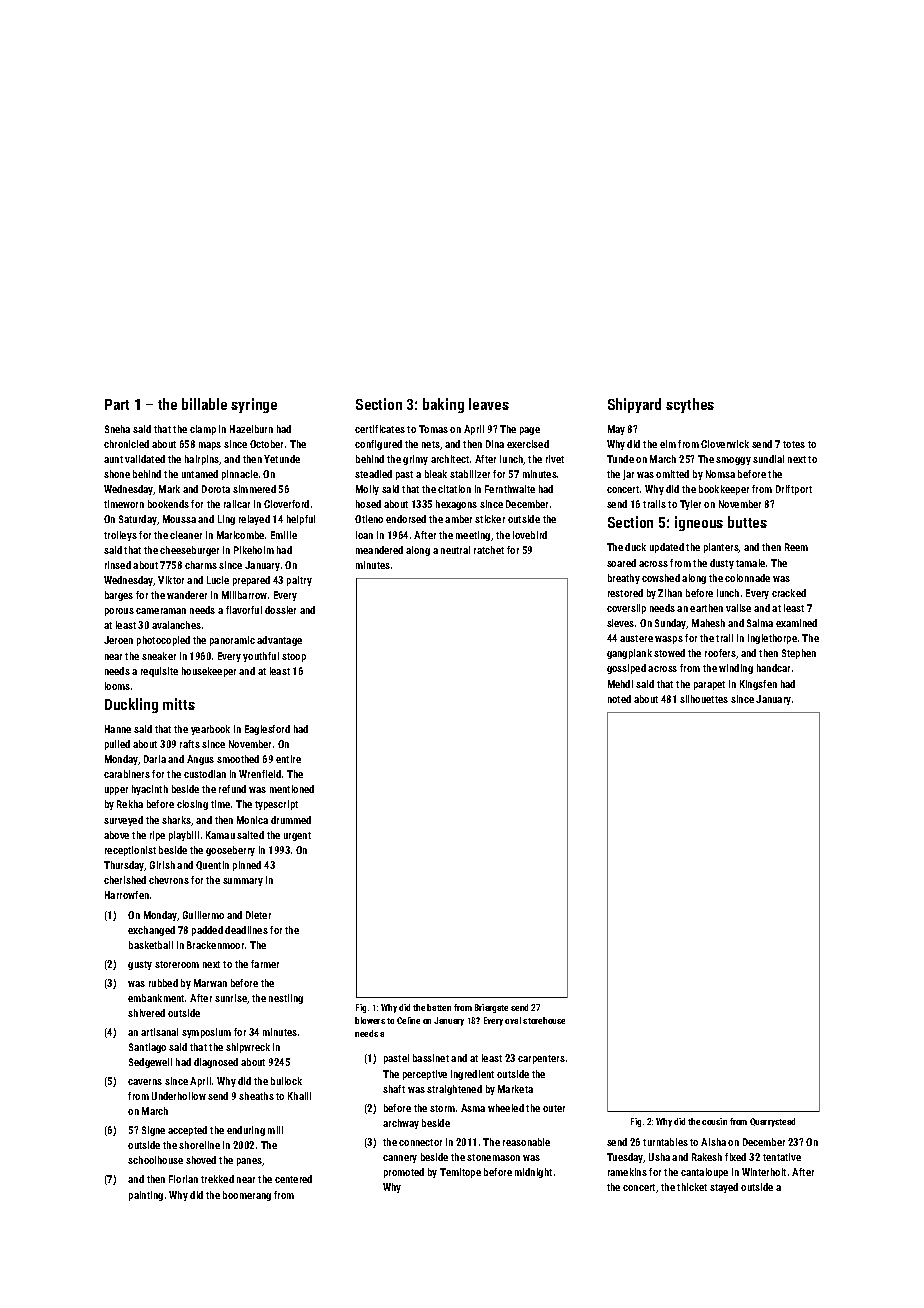 This image has width=924, height=1308. What do you see at coordinates (530, 535) in the image?
I see `lovebird` at bounding box center [530, 535].
